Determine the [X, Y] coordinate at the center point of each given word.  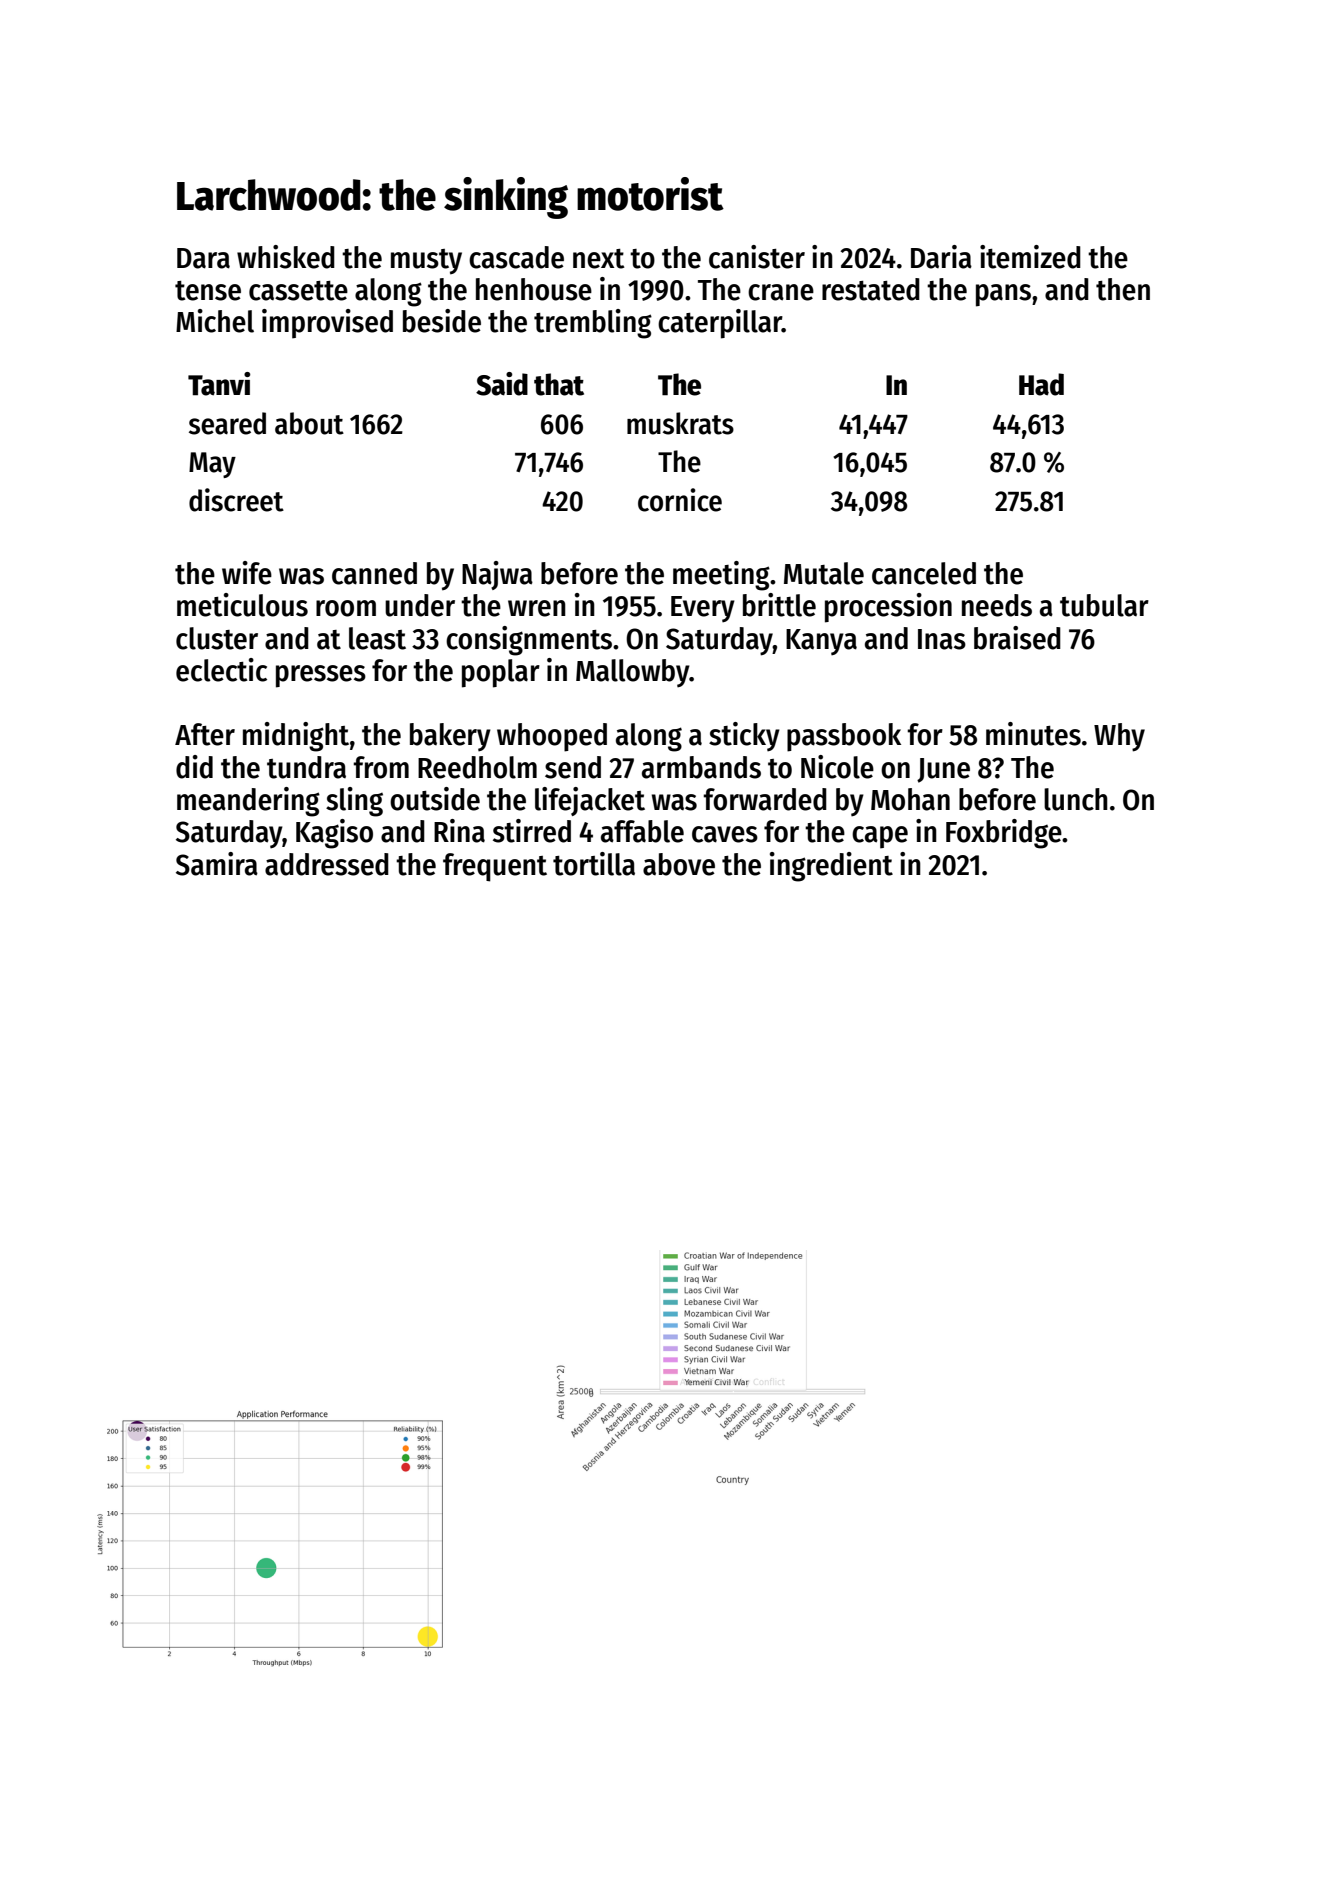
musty [426, 262]
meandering [248, 802]
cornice [680, 500]
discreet [236, 500]
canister [757, 257]
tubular [1104, 605]
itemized [1030, 257]
